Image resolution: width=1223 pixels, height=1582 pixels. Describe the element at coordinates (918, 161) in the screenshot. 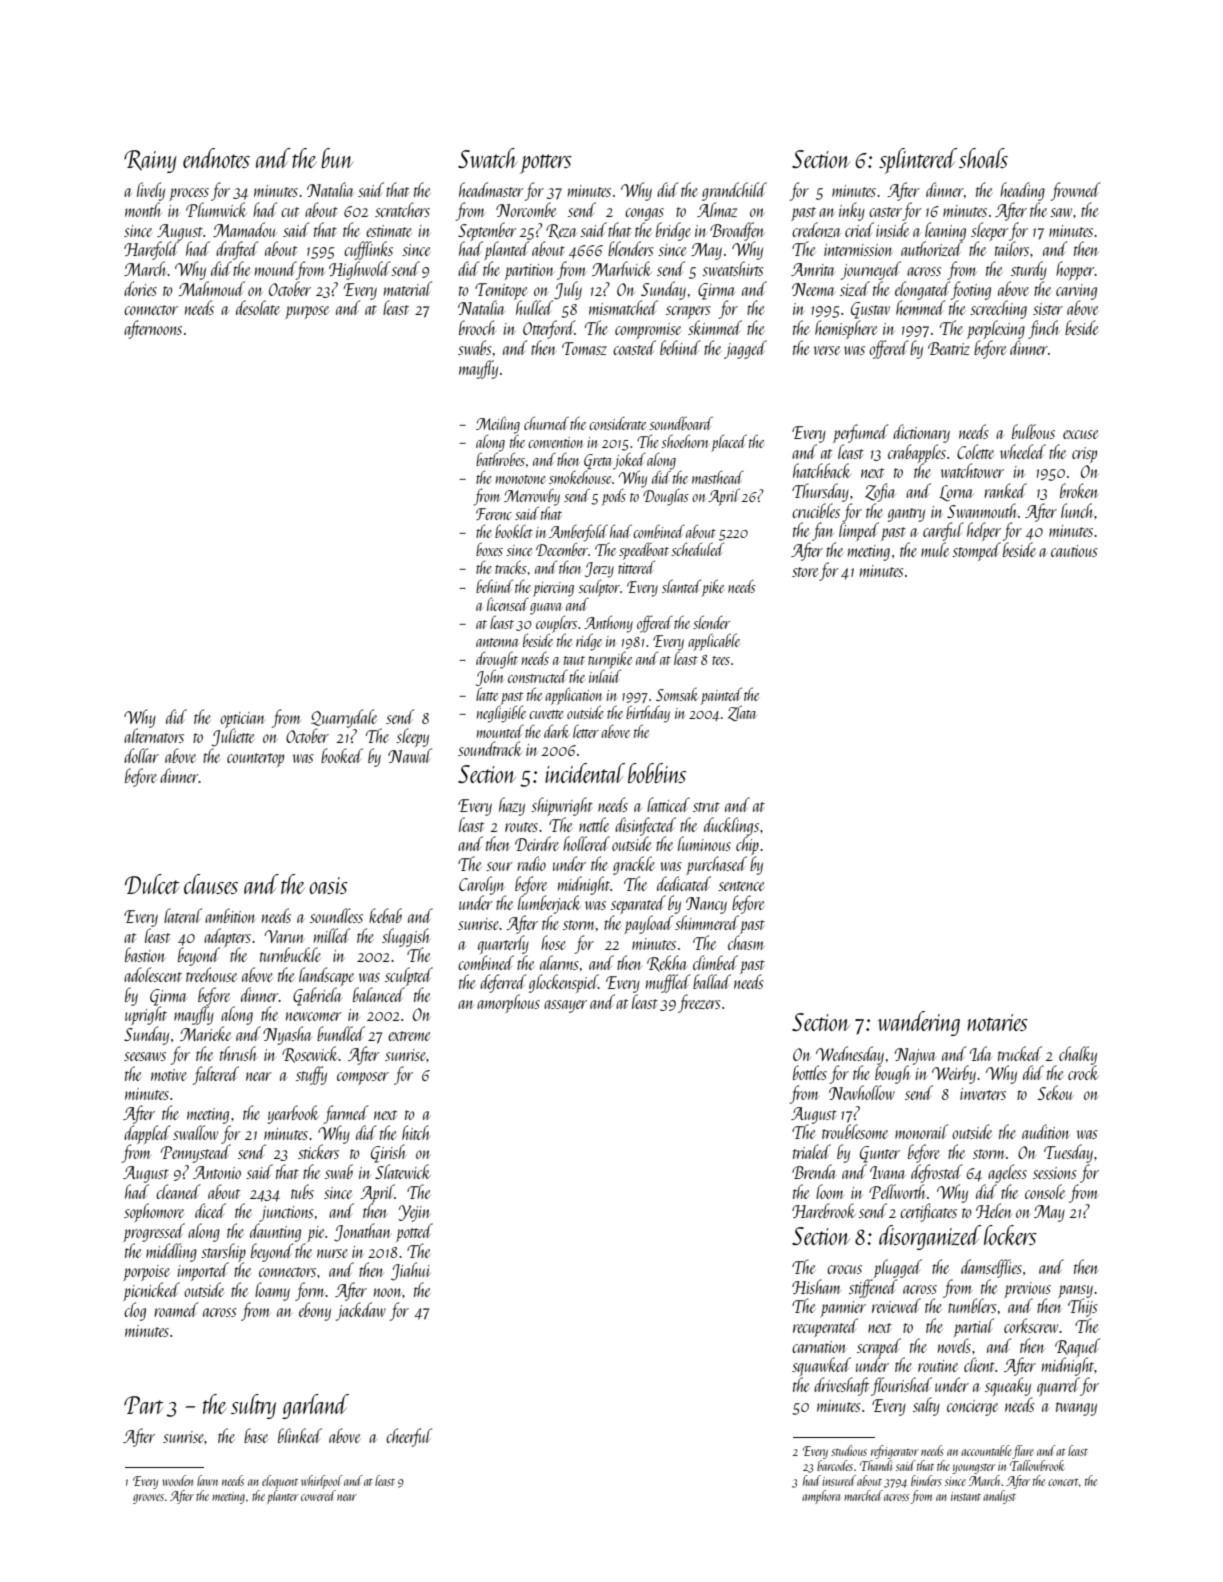

I see `splintered` at that location.
